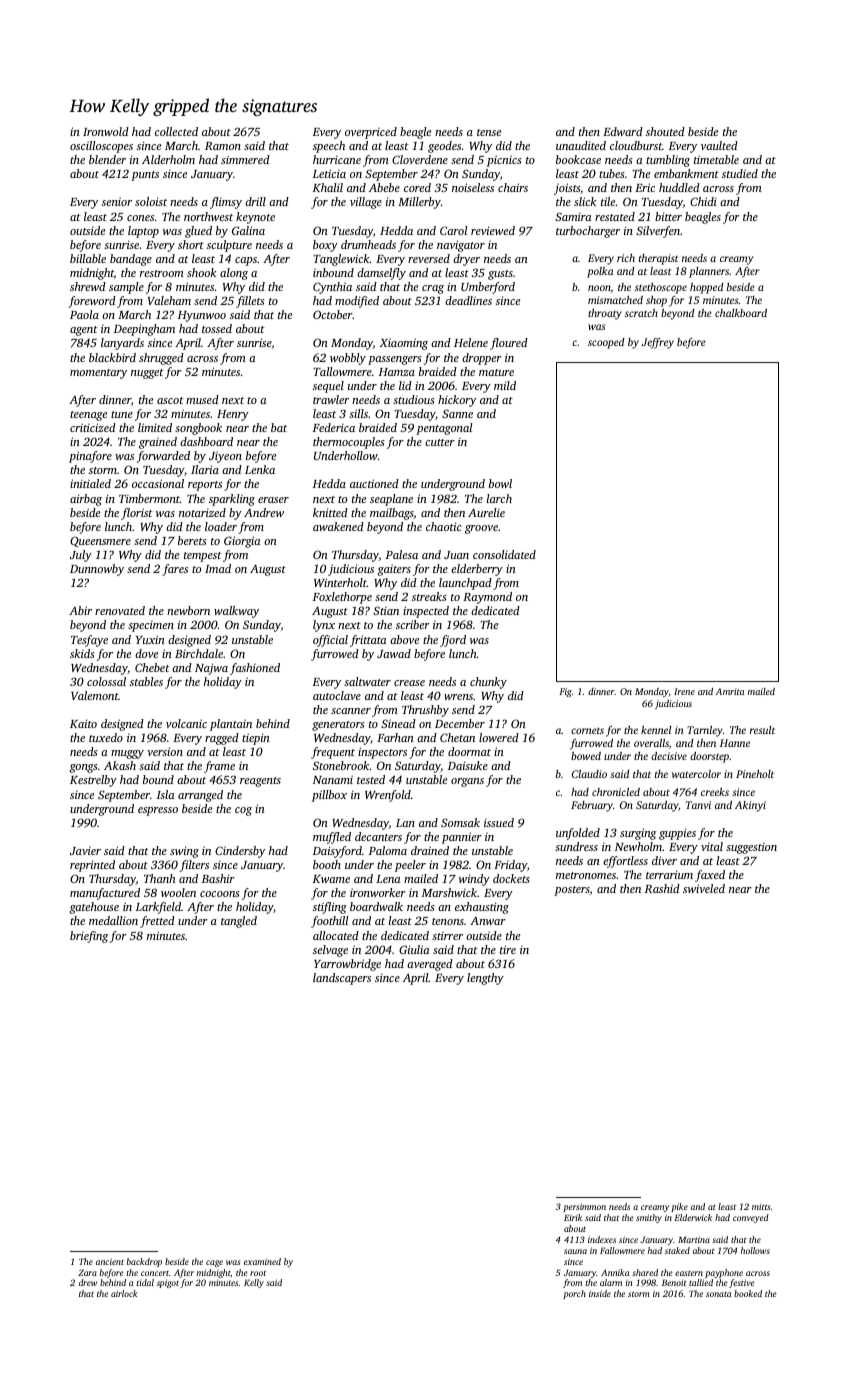 The height and width of the screenshot is (1400, 849). What do you see at coordinates (586, 756) in the screenshot?
I see `bowed` at bounding box center [586, 756].
